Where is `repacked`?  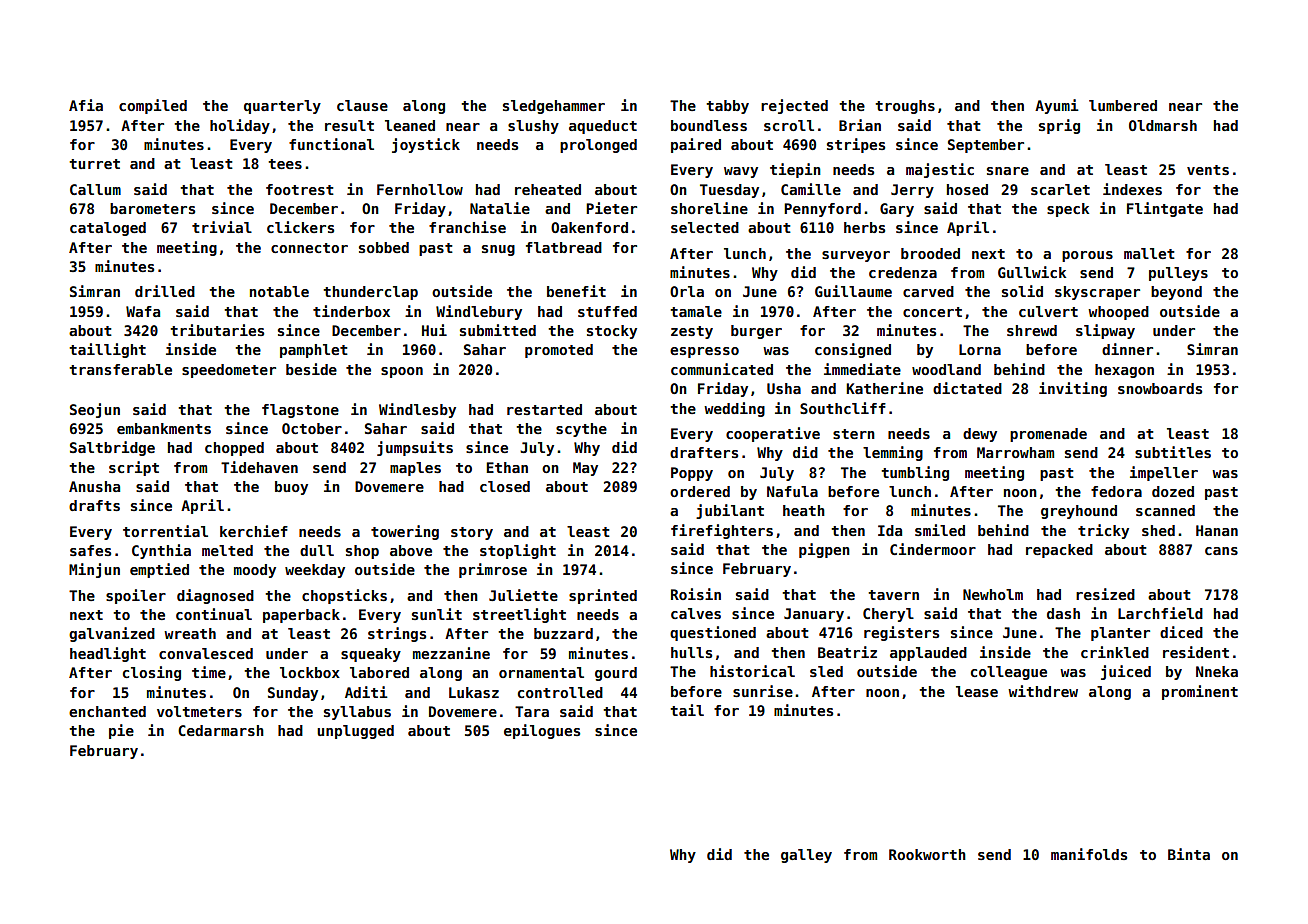 repacked is located at coordinates (1059, 551).
